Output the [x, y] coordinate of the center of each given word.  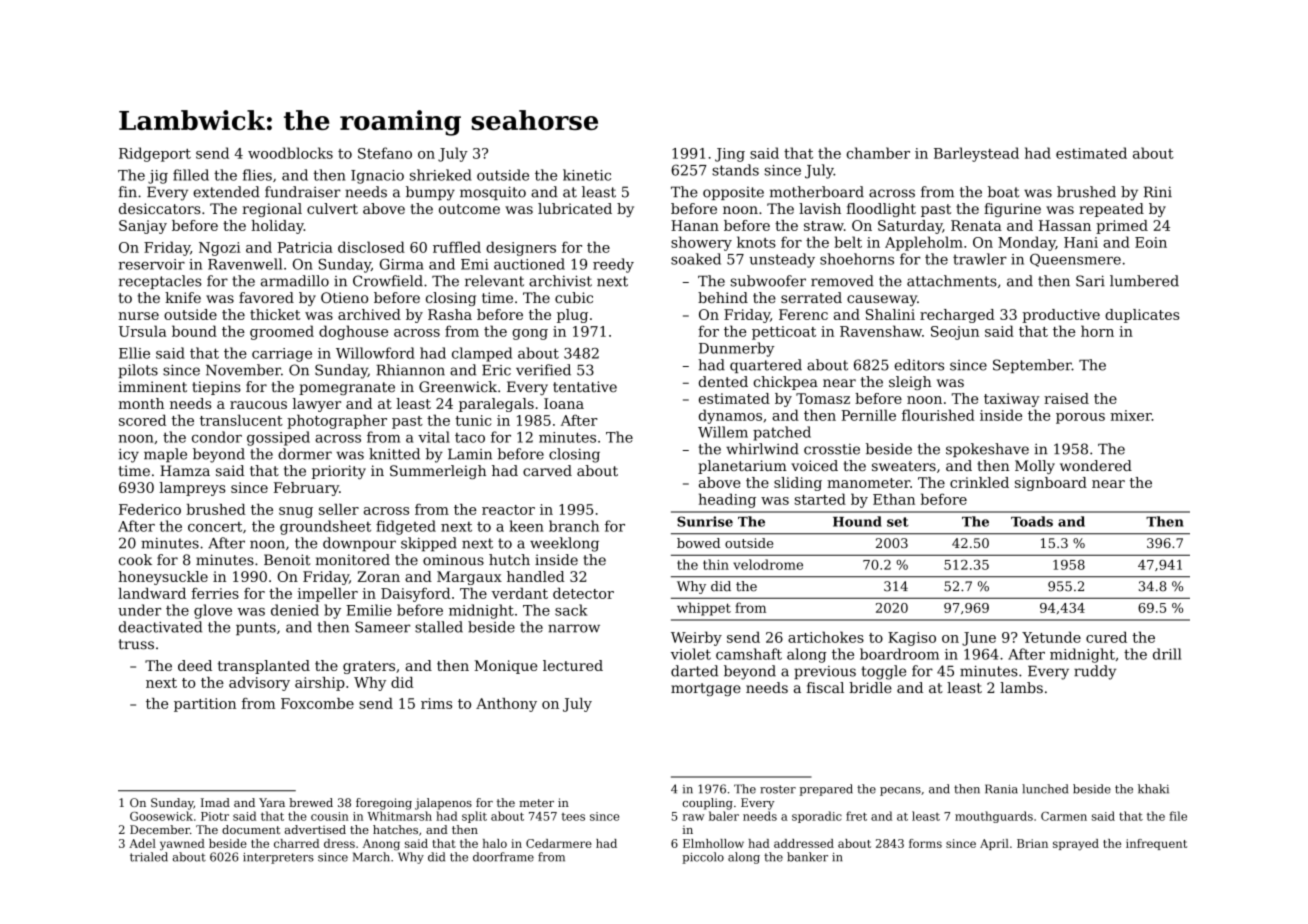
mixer [1131, 415]
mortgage [706, 689]
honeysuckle [163, 578]
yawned [182, 845]
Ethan [894, 499]
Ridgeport [155, 154]
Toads [1032, 521]
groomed [282, 332]
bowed [698, 543]
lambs [1021, 687]
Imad [215, 802]
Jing [730, 155]
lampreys [192, 489]
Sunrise [705, 521]
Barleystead [976, 154]
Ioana [564, 403]
